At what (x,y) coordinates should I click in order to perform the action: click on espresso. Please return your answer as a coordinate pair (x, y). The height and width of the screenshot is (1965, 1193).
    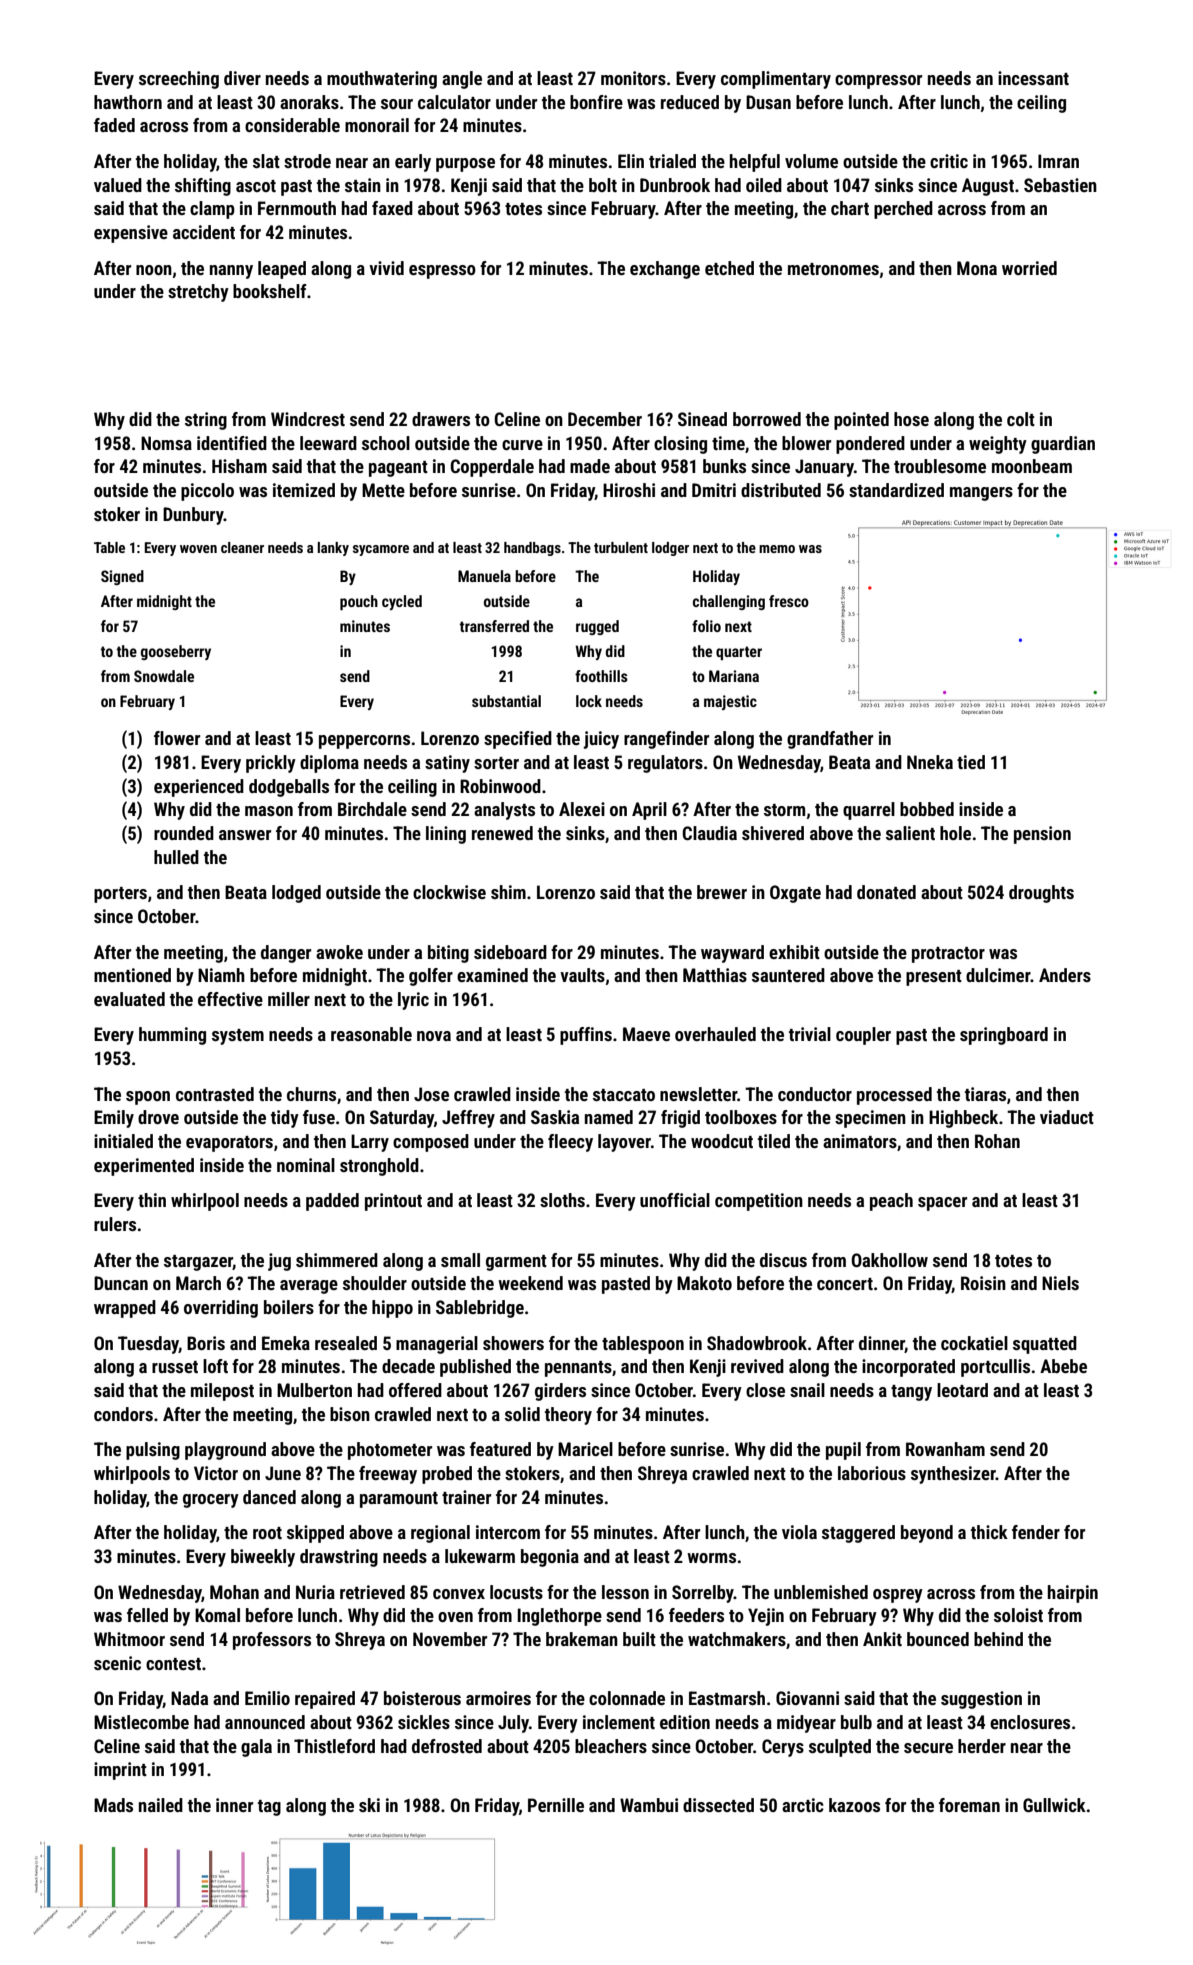
    Looking at the image, I should click on (442, 272).
